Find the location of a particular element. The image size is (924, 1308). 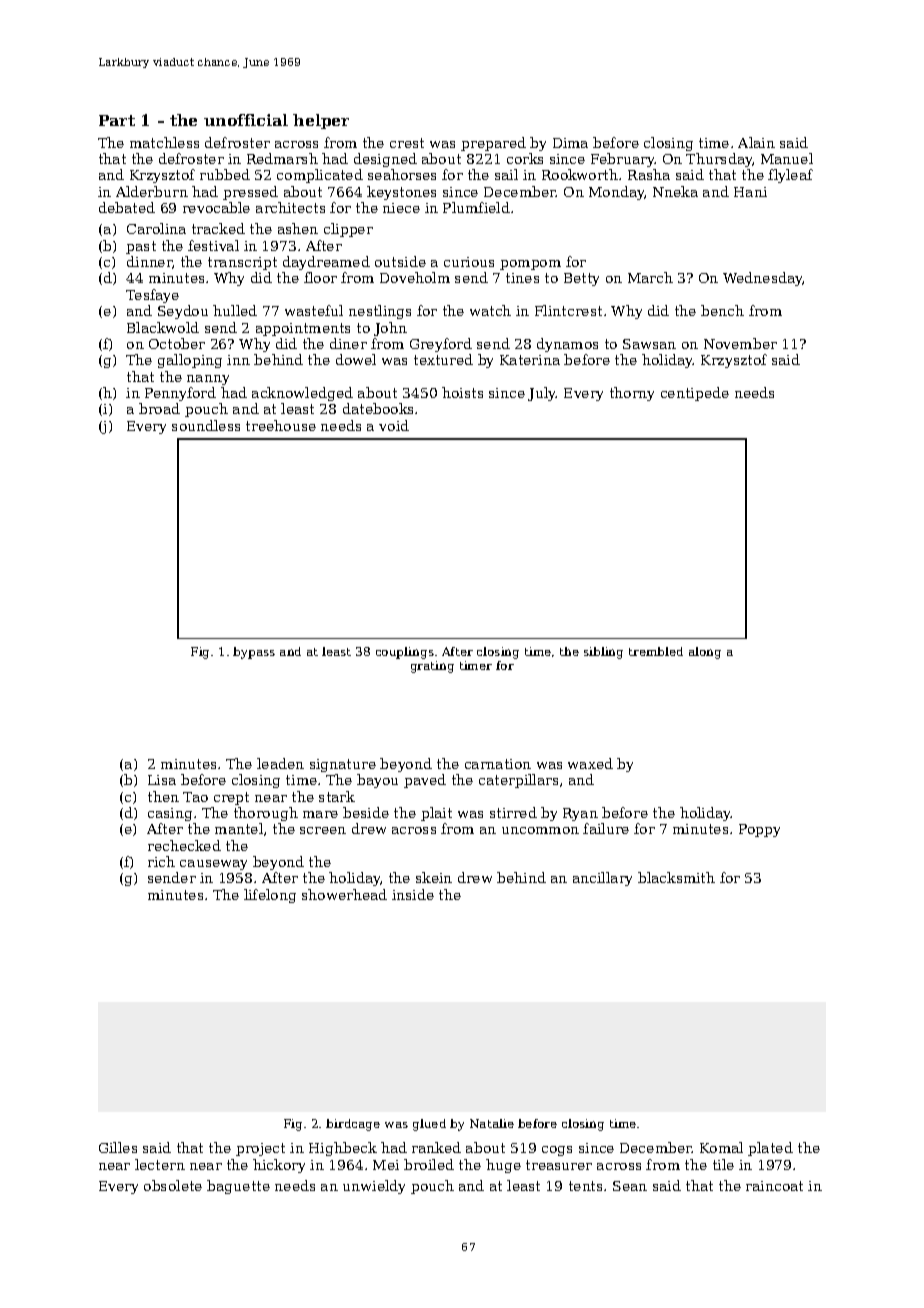

Sawsan is located at coordinates (649, 344).
